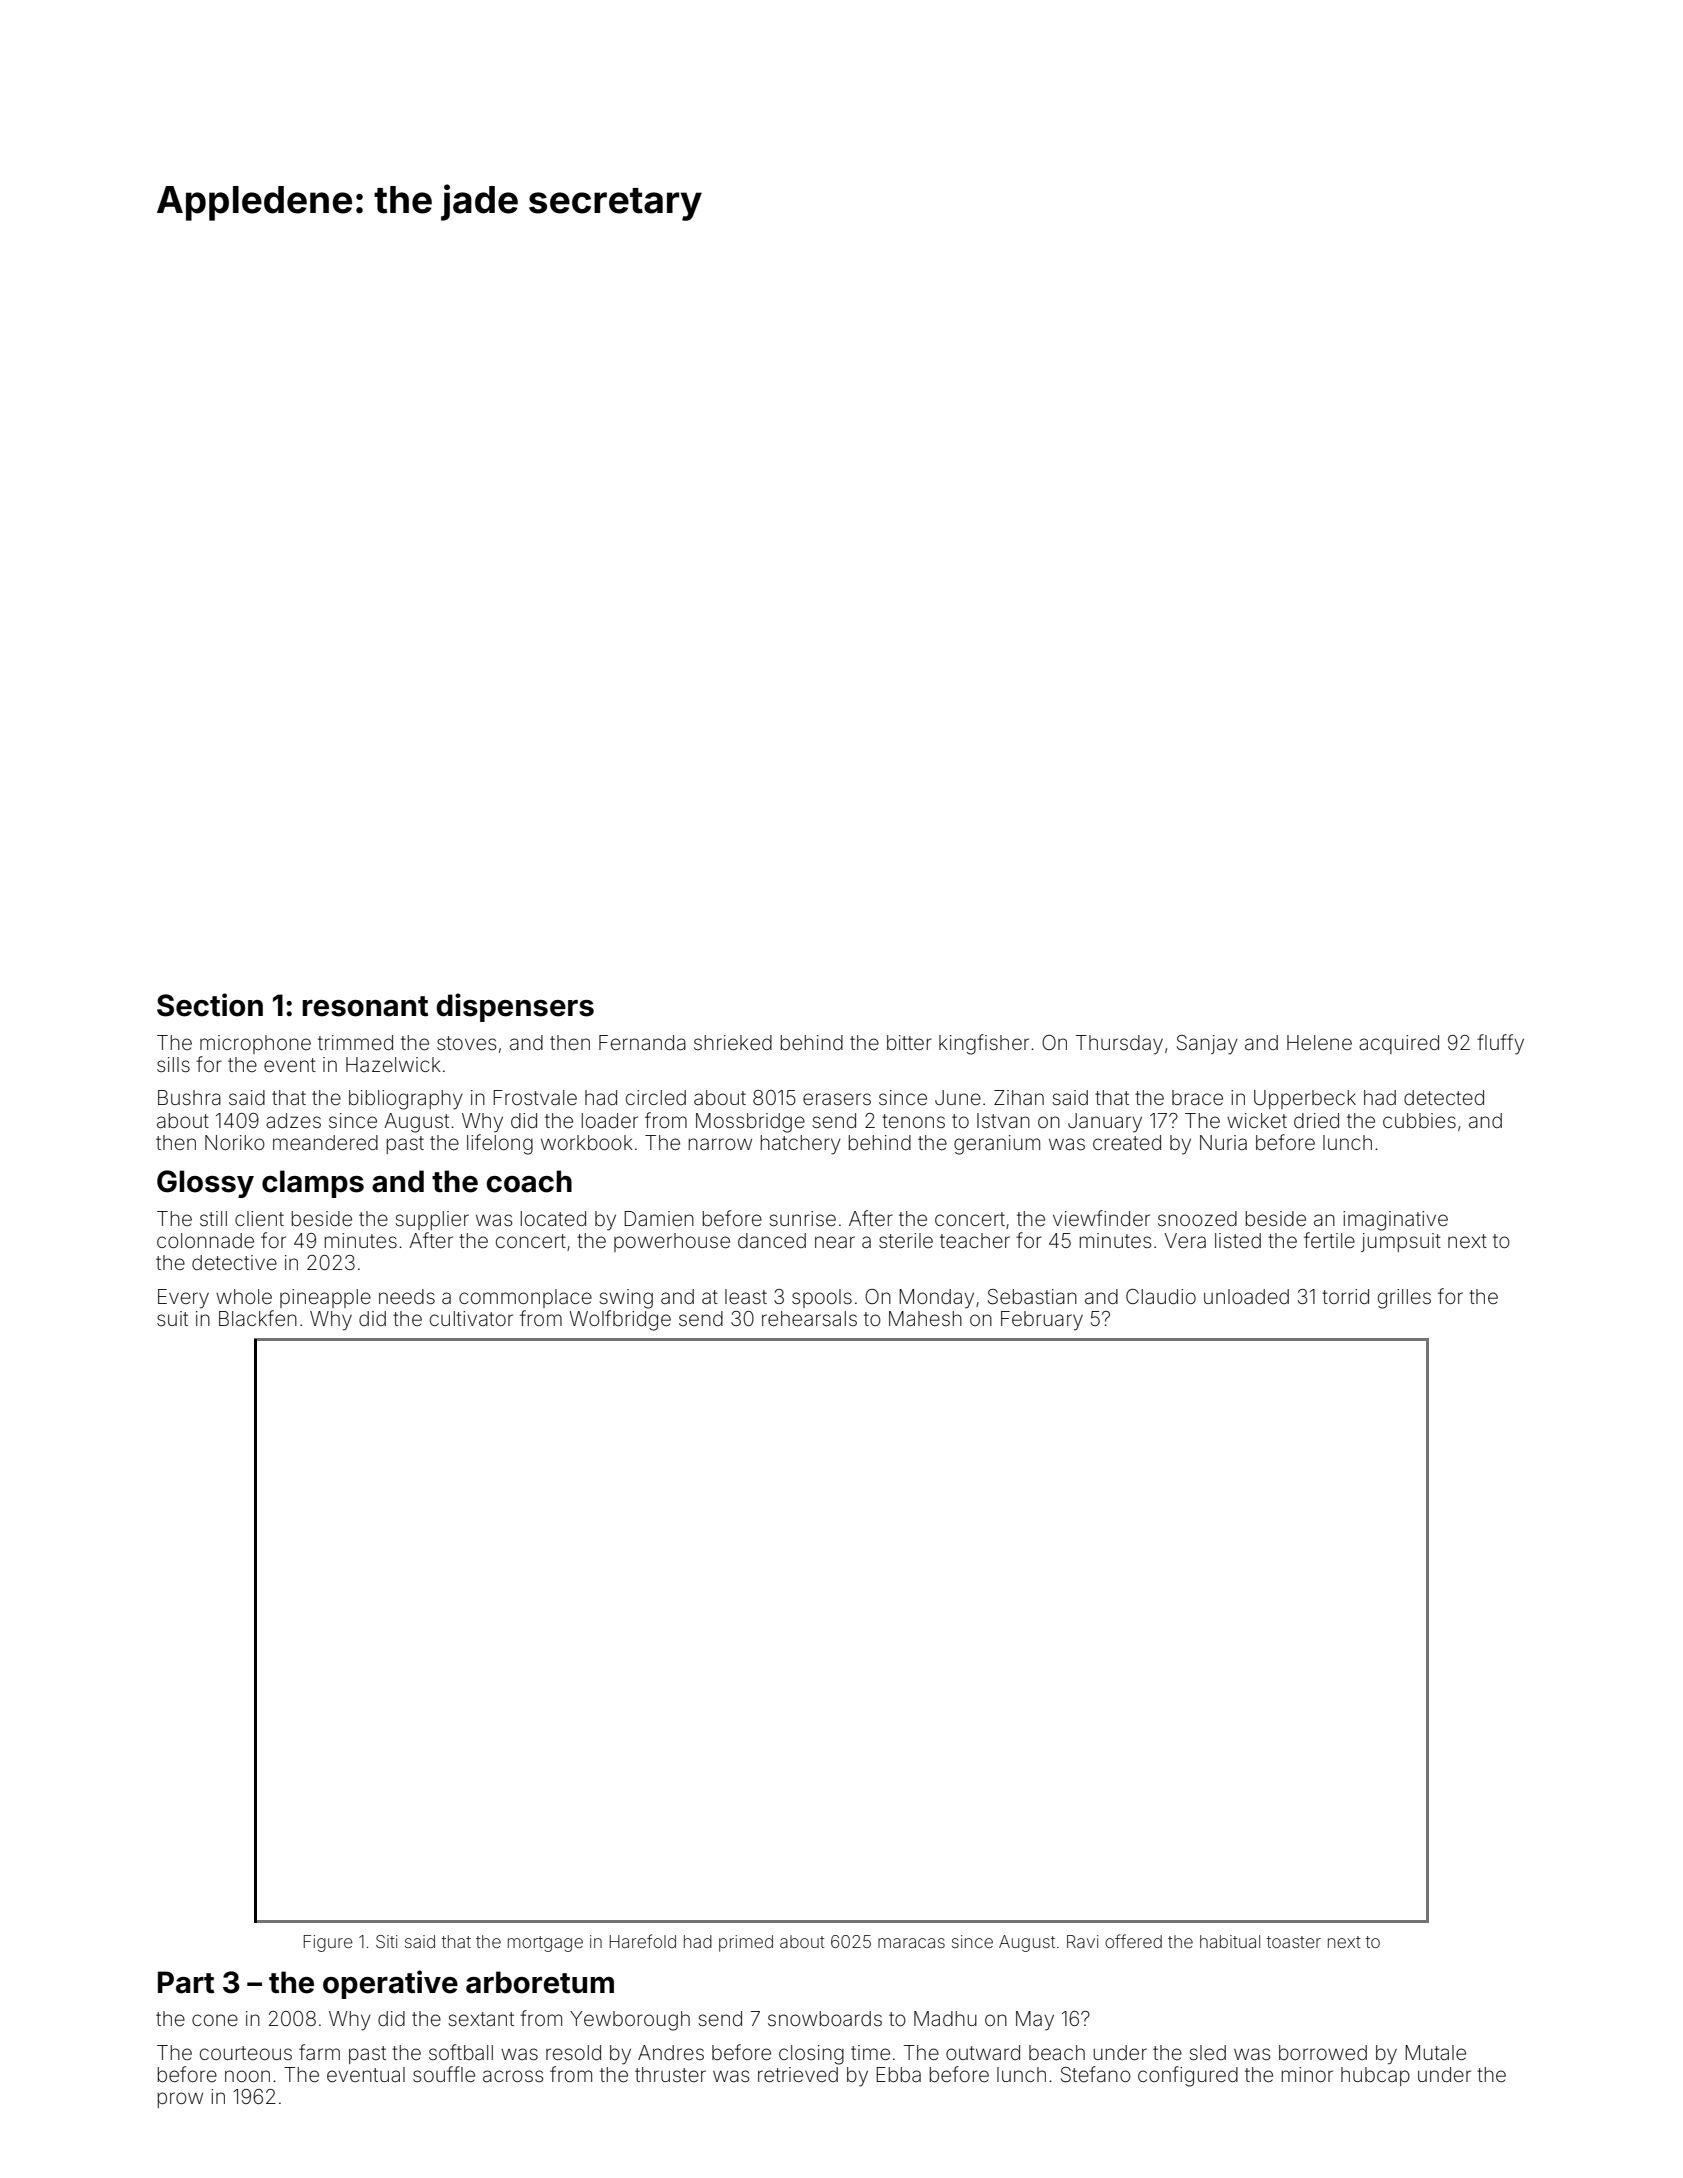  What do you see at coordinates (1230, 1941) in the page?
I see `habitual` at bounding box center [1230, 1941].
